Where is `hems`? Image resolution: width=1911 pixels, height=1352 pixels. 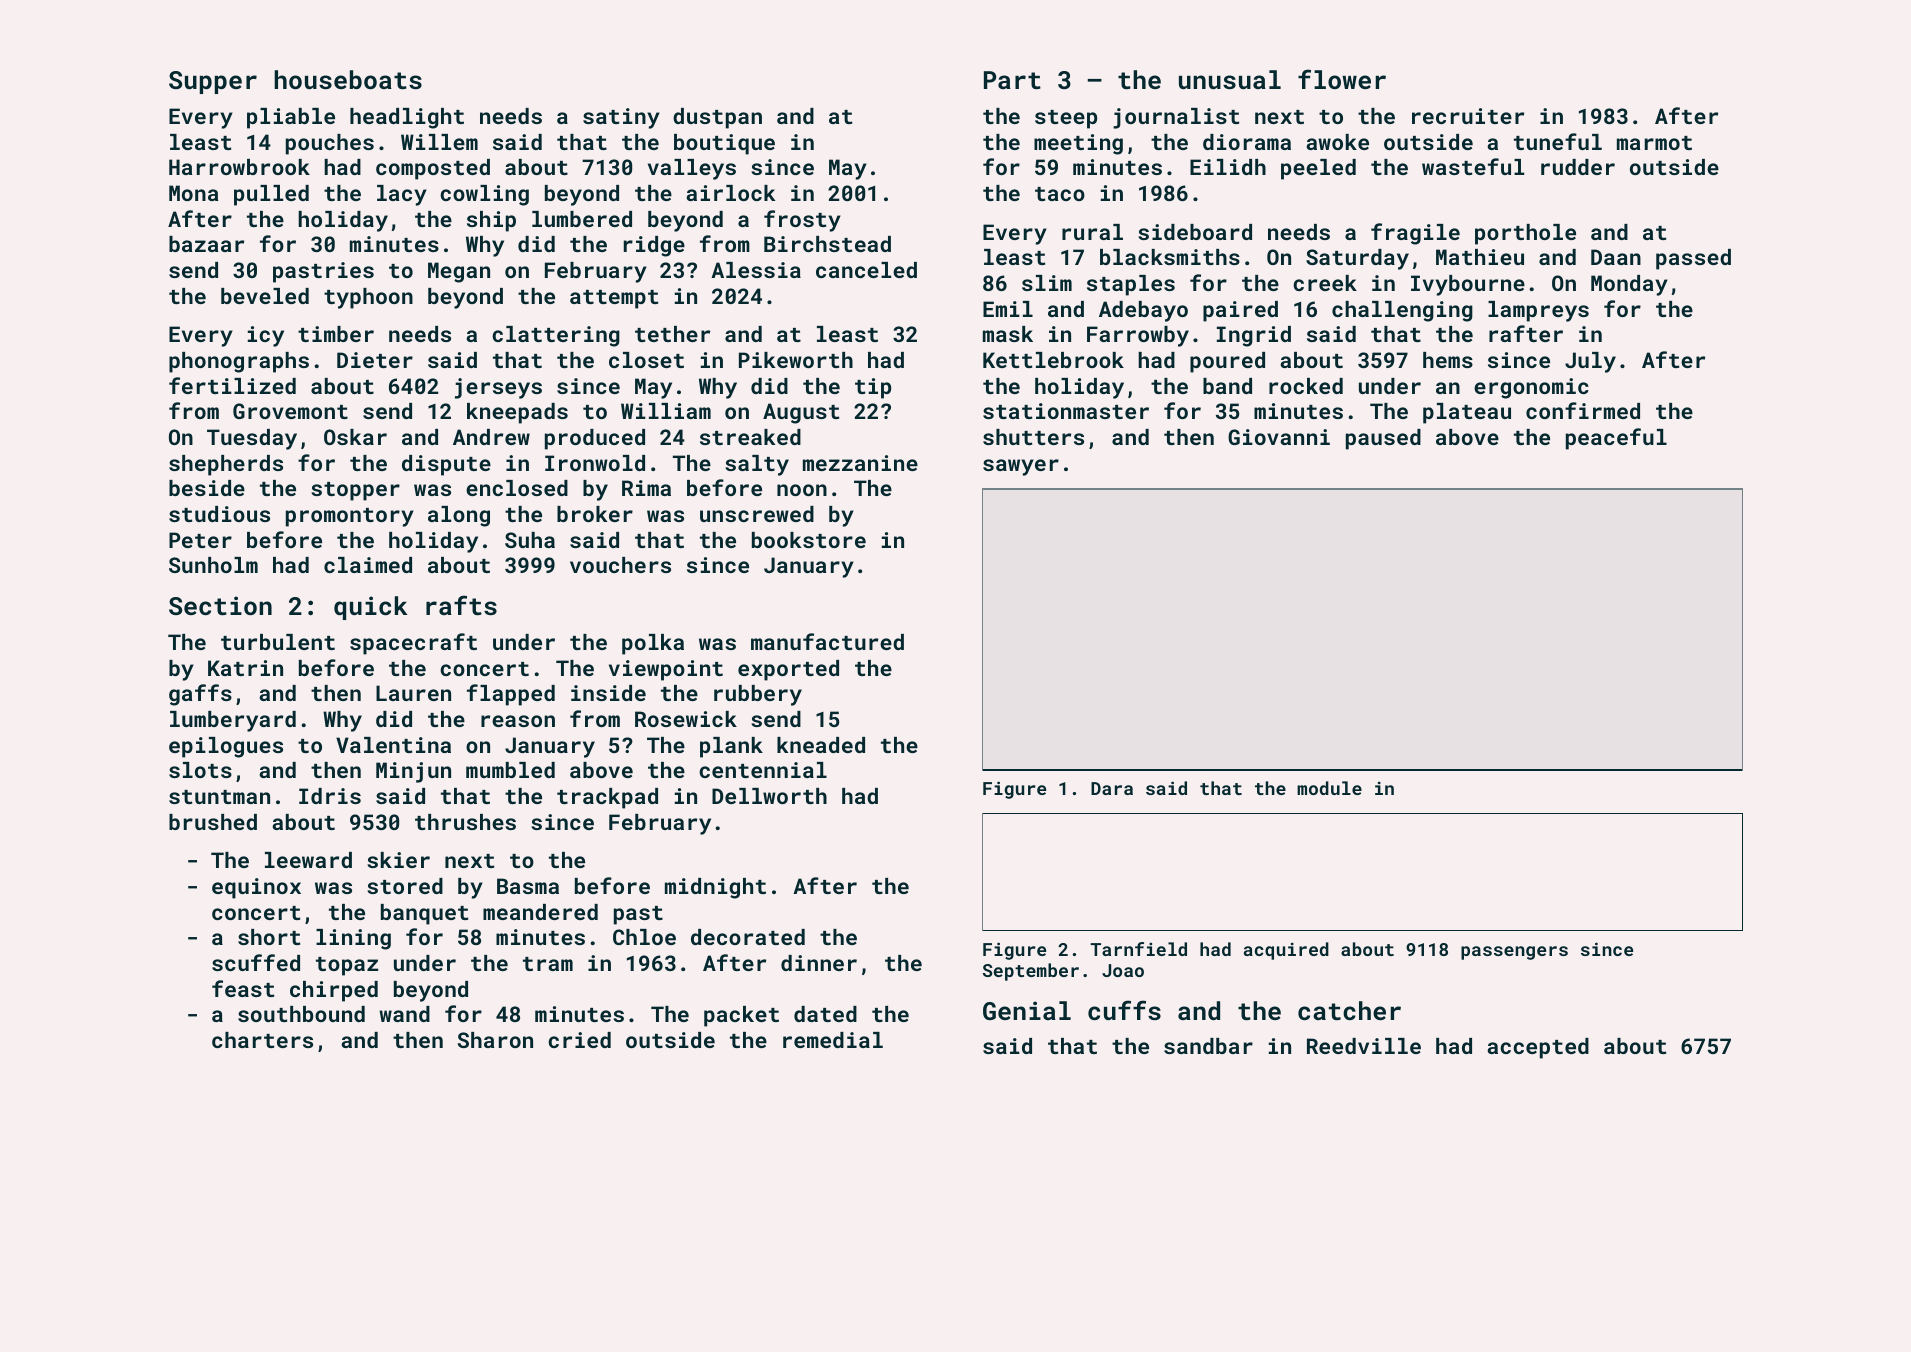
hems is located at coordinates (1448, 360).
